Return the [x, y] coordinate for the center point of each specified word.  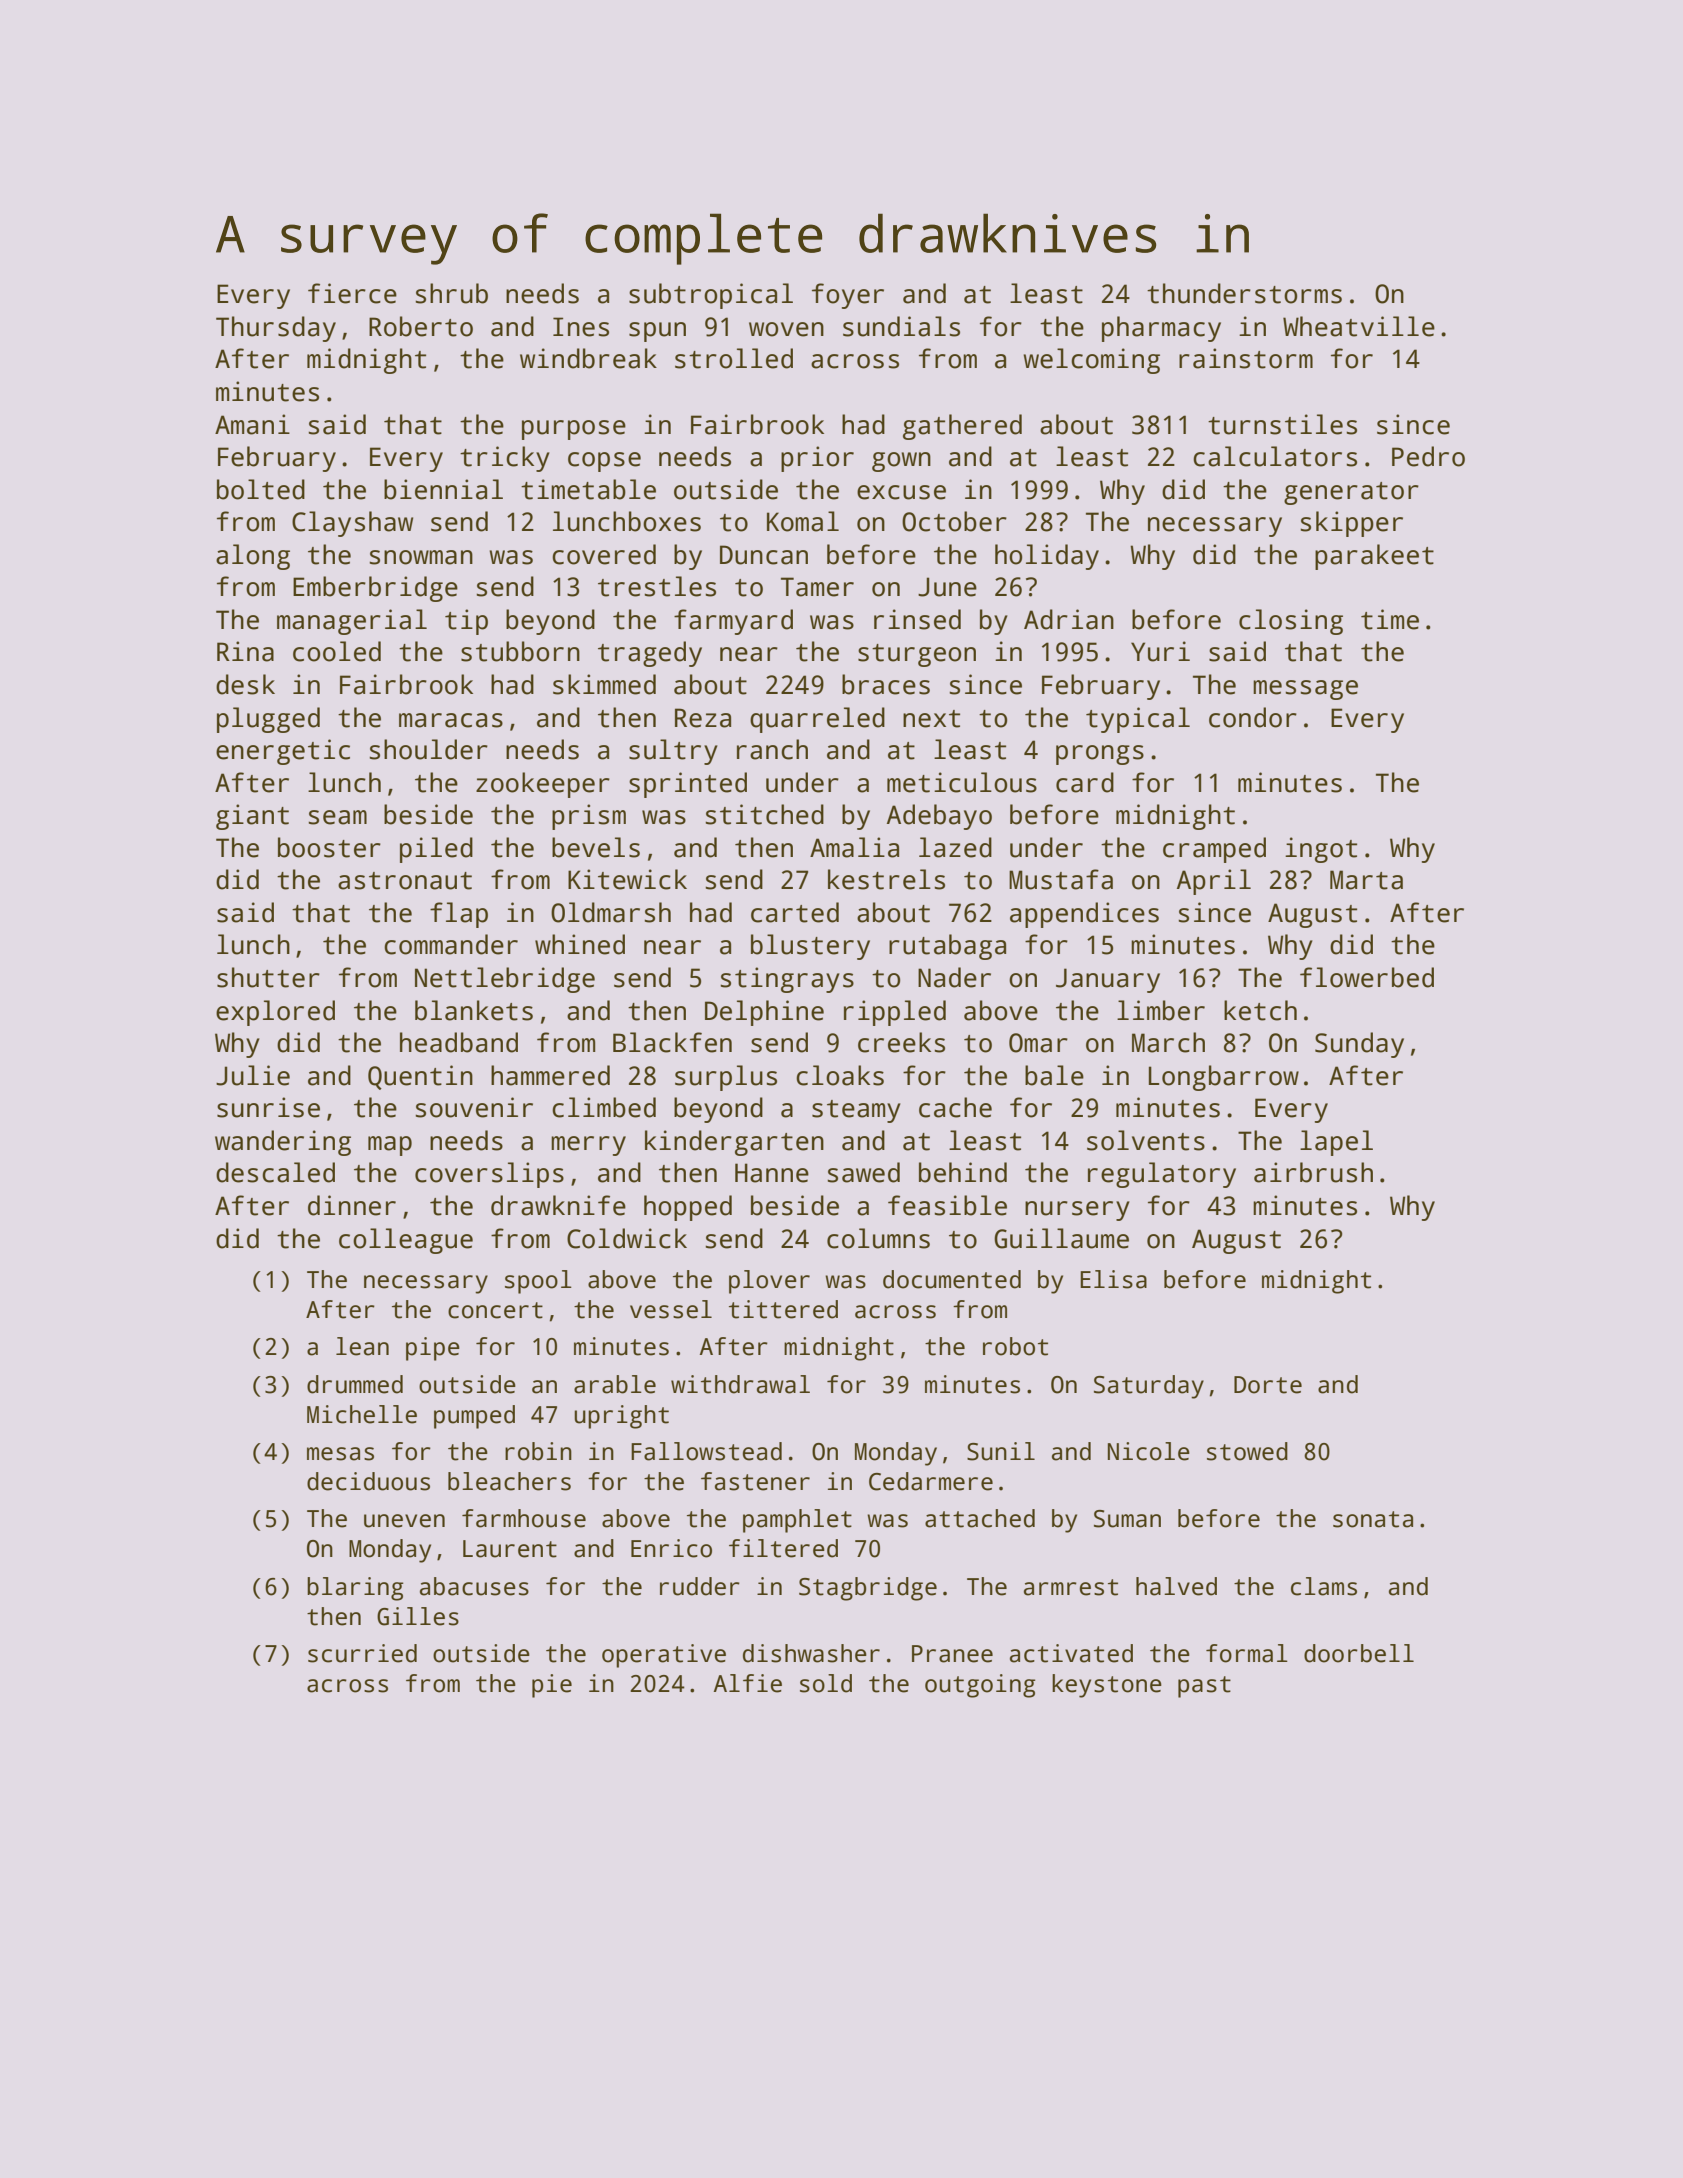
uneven [404, 1521]
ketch [1260, 1010]
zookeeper [543, 785]
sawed [863, 1172]
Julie [253, 1075]
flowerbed [1367, 977]
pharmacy [1161, 329]
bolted [261, 489]
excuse [901, 492]
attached [980, 1518]
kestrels [886, 879]
